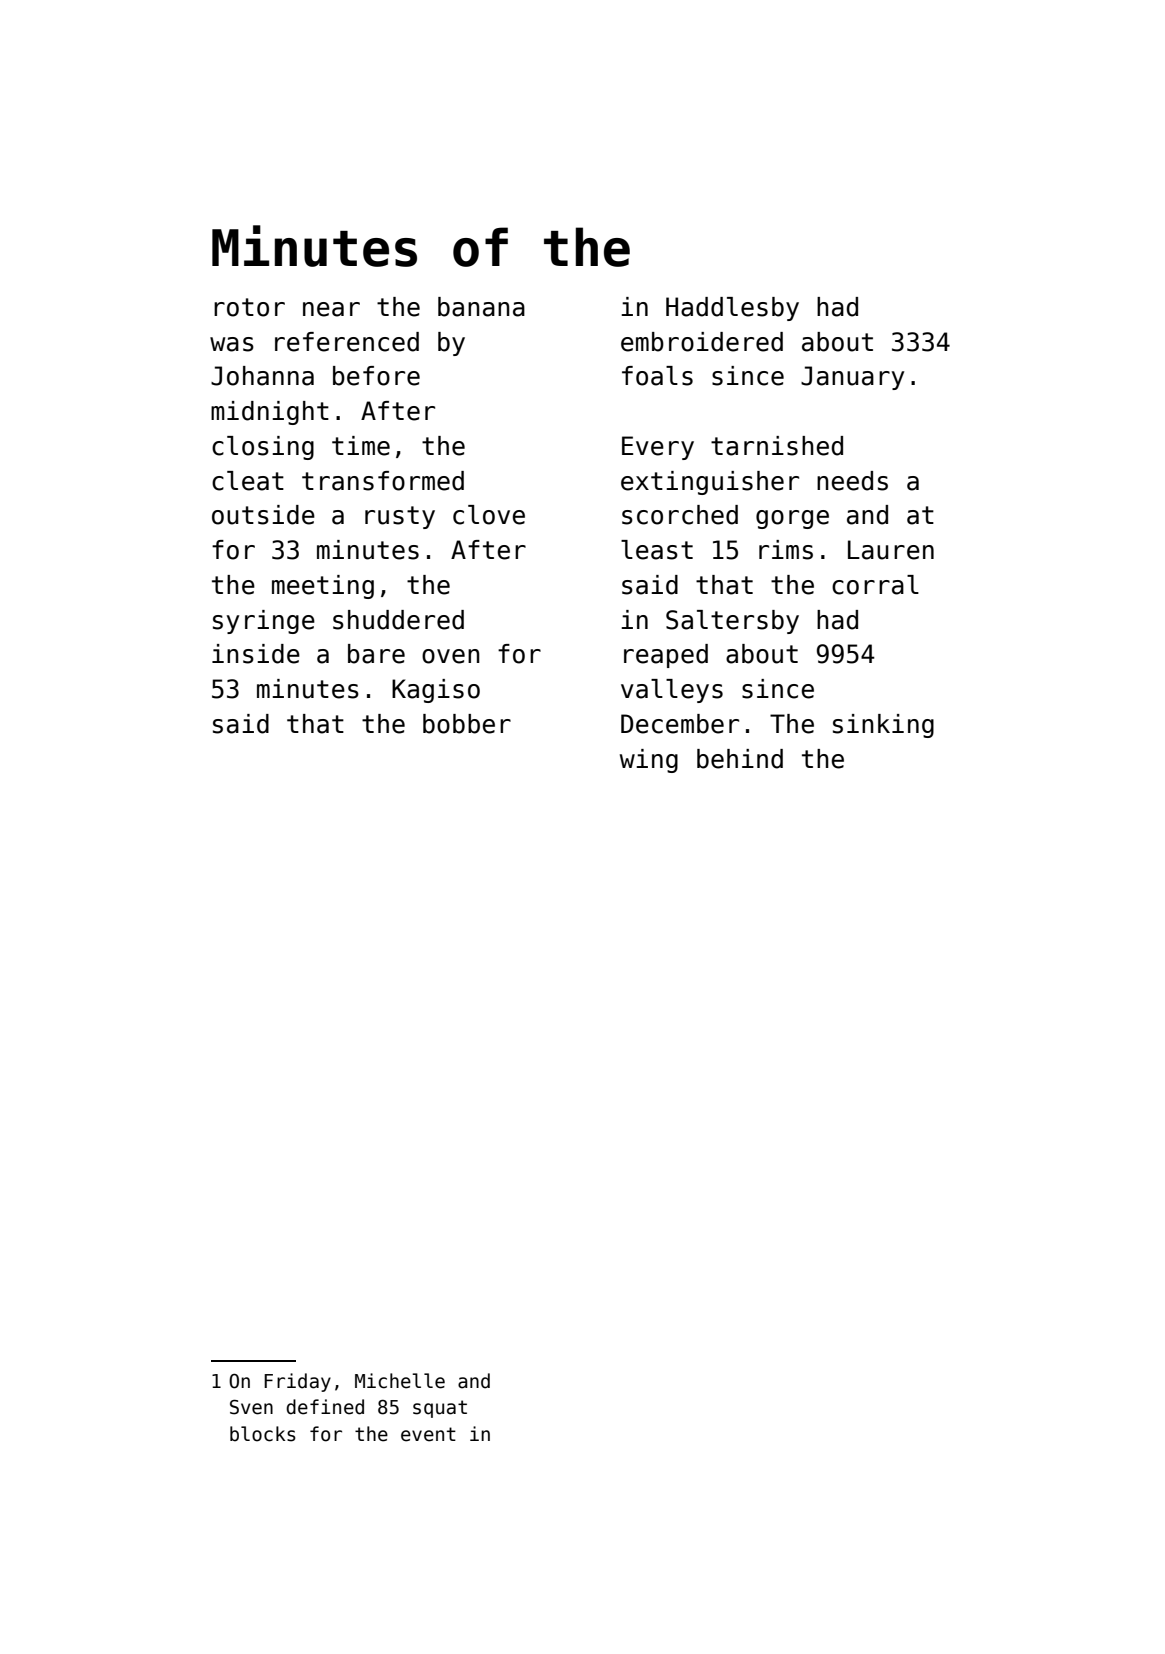 The width and height of the image is (1165, 1654). What do you see at coordinates (883, 726) in the image?
I see `sinking` at bounding box center [883, 726].
